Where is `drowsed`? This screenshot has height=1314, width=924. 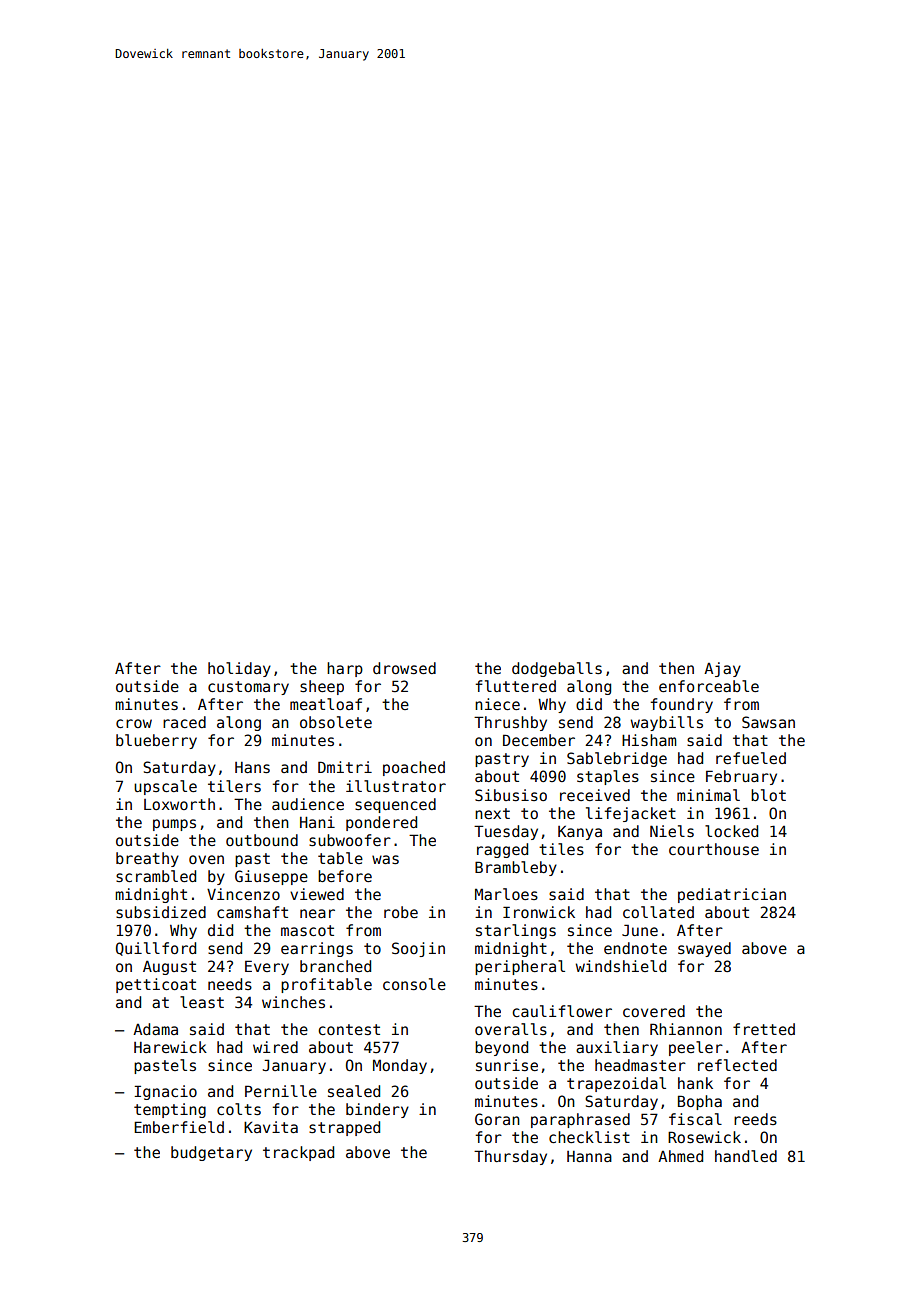
drowsed is located at coordinates (404, 668).
